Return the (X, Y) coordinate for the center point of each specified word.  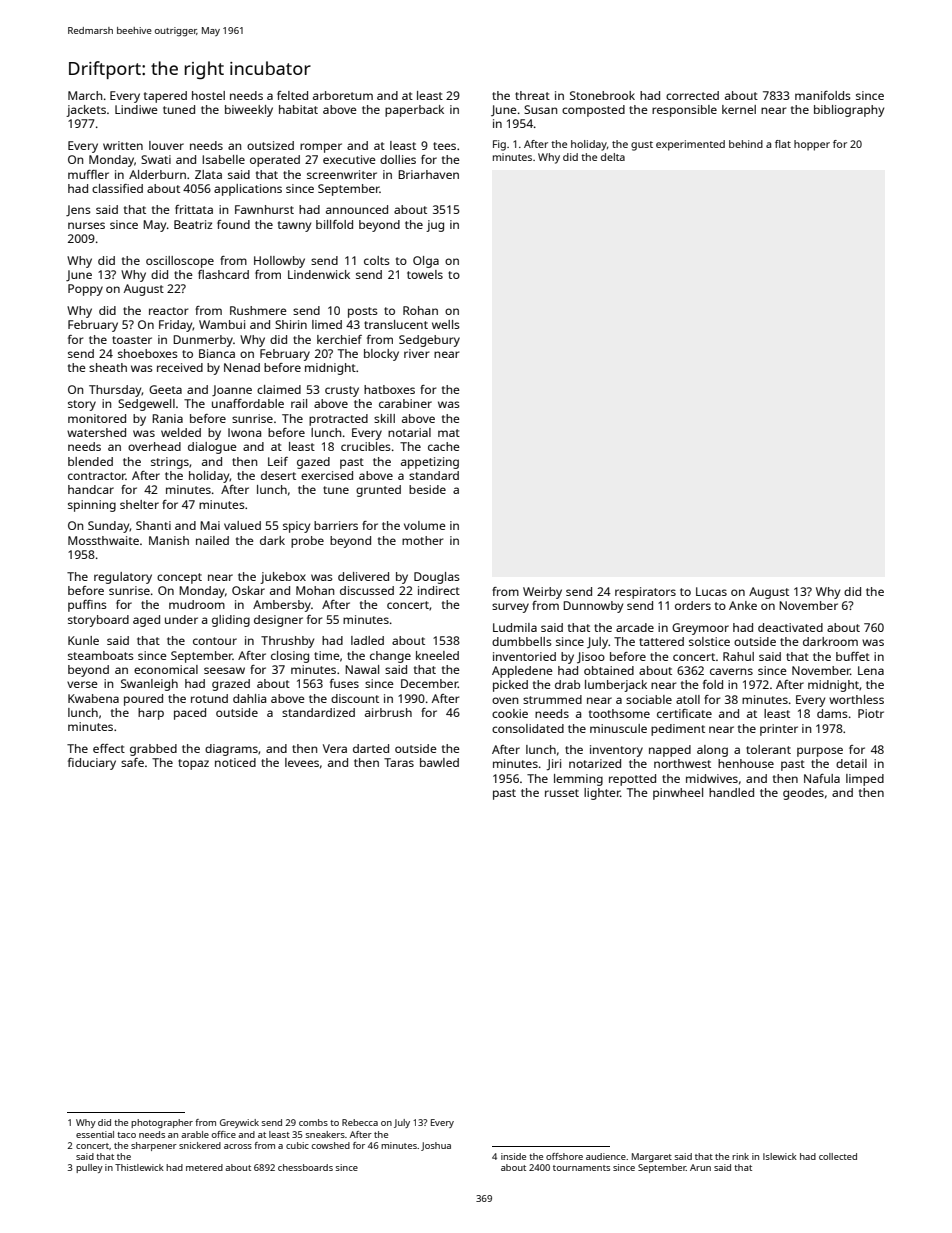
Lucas (711, 591)
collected (838, 1156)
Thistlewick (139, 1167)
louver (166, 145)
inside (513, 1156)
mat (449, 433)
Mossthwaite (103, 540)
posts (363, 312)
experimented (690, 145)
